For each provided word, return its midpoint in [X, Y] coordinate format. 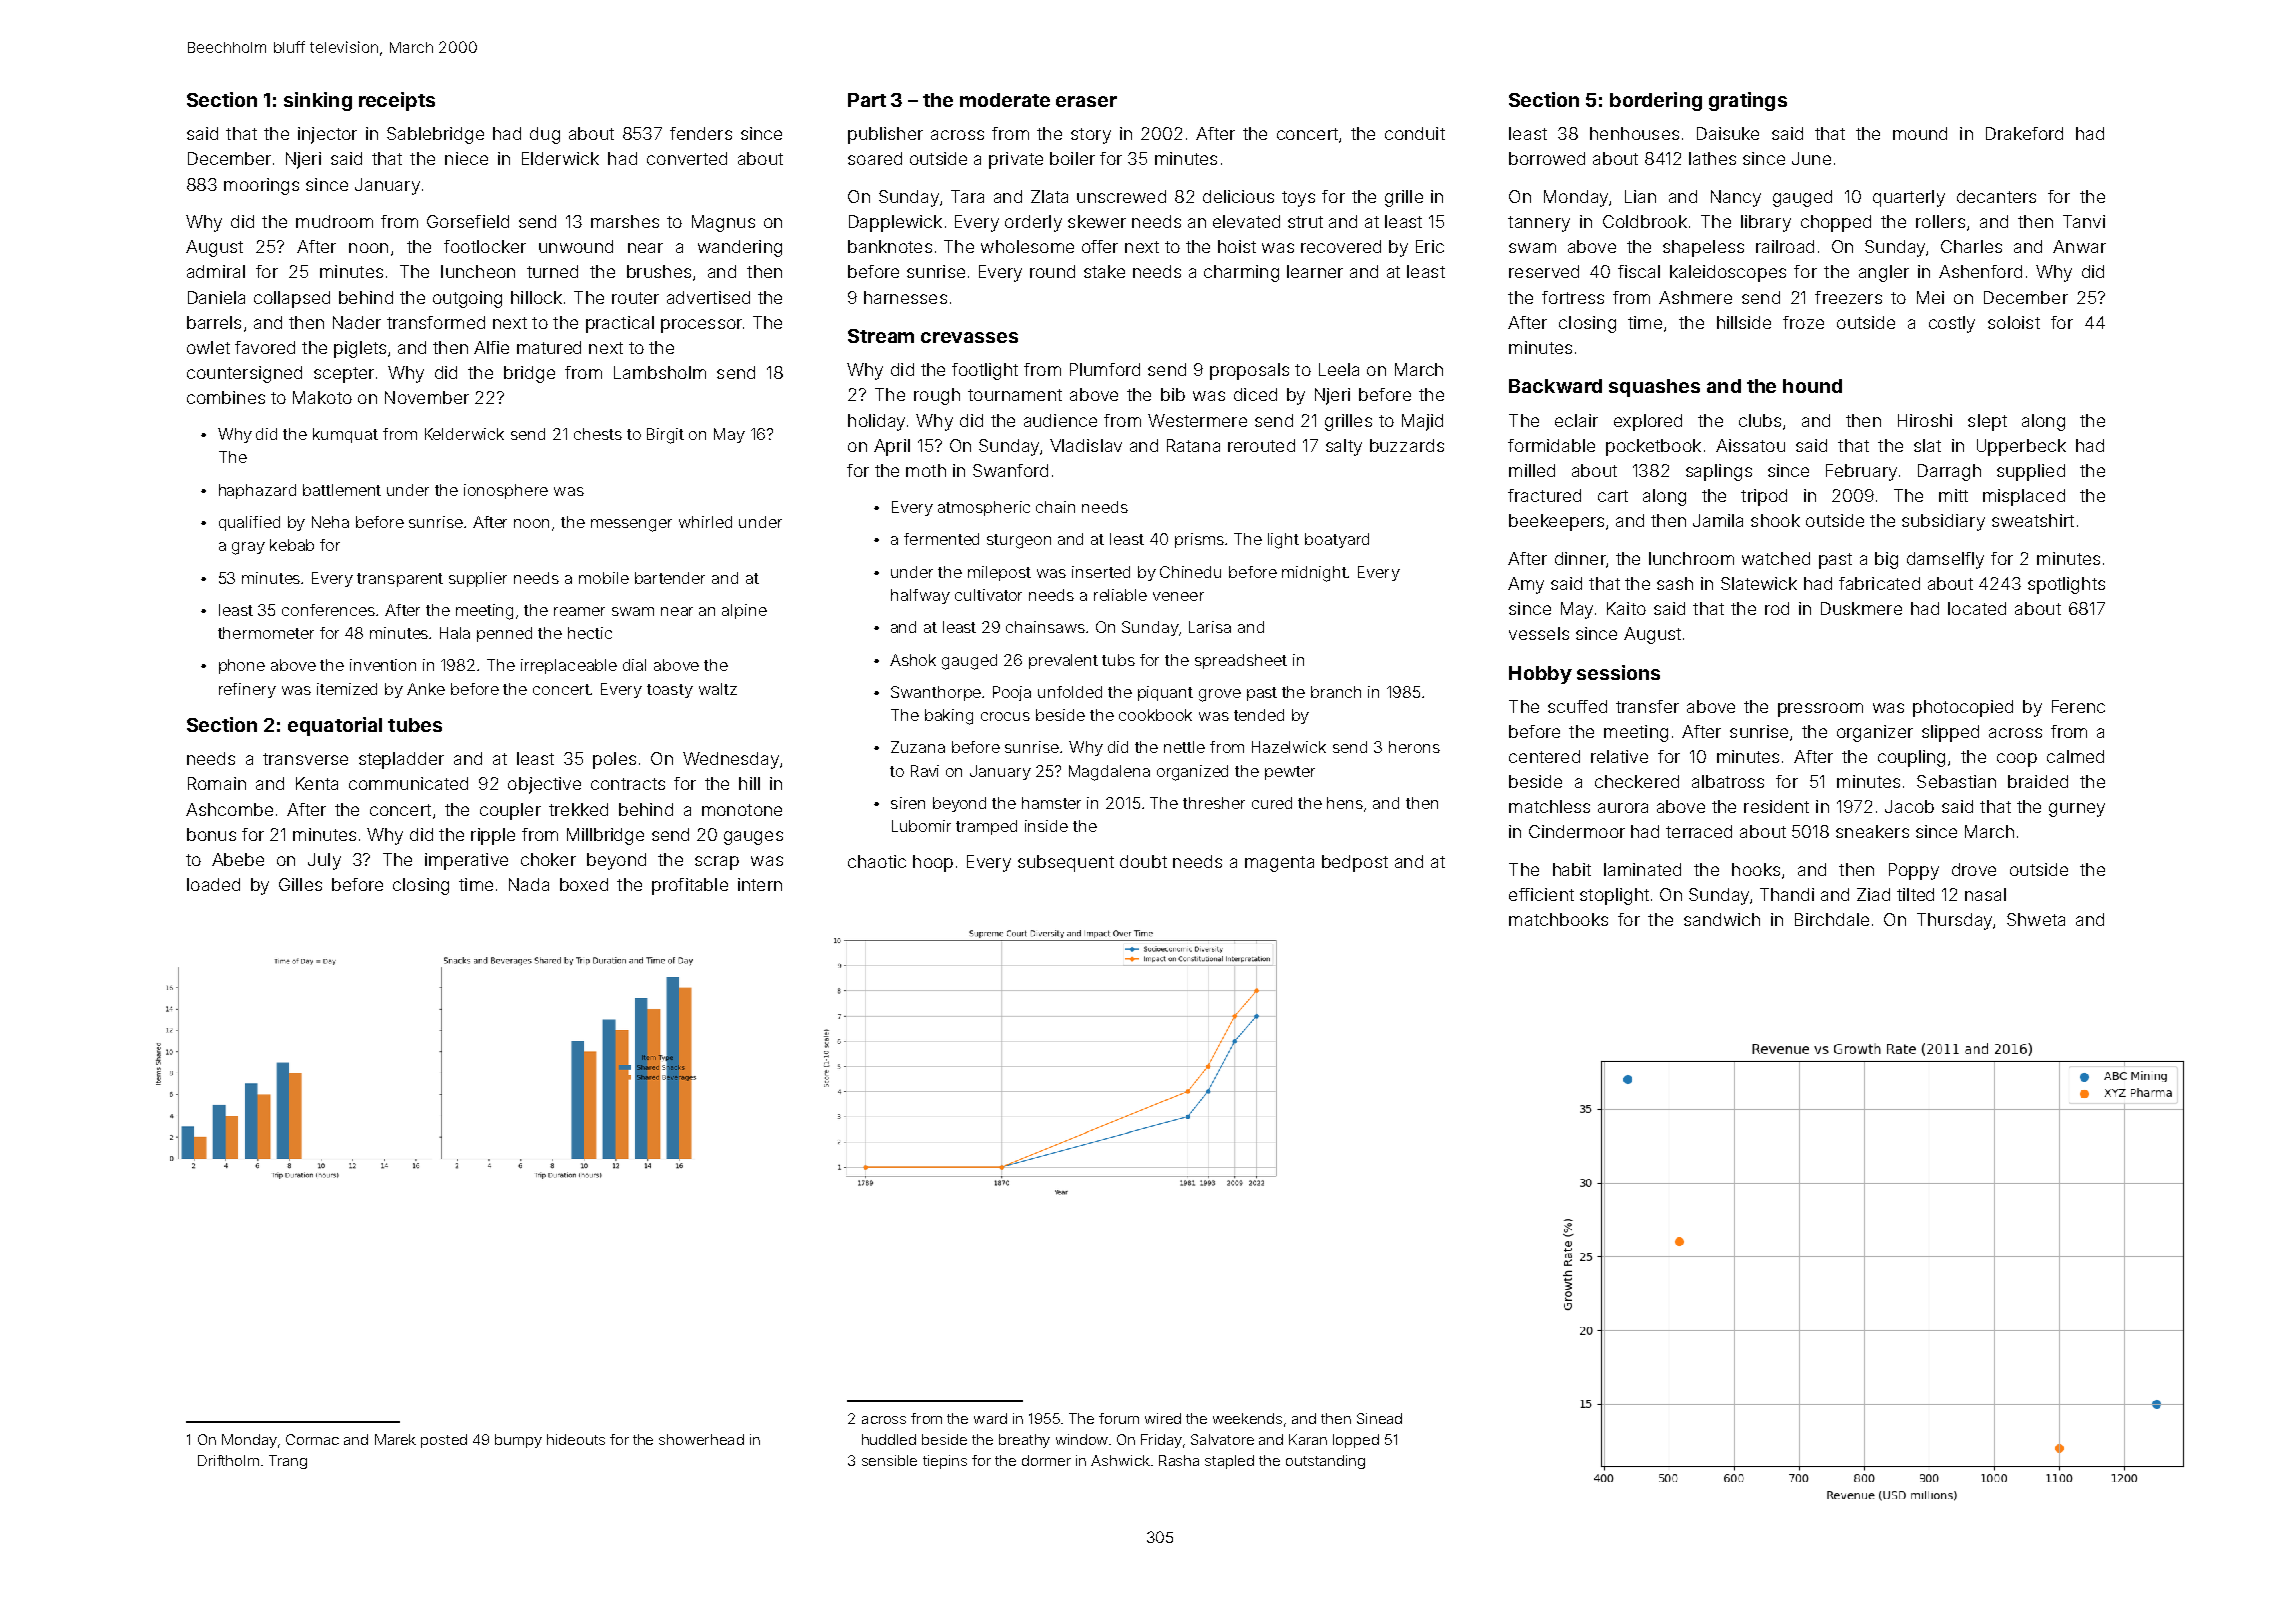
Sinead [1379, 1418]
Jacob [1909, 806]
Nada [529, 884]
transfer [1647, 706]
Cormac [312, 1439]
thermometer [266, 633]
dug [545, 135]
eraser [1086, 101]
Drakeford [2024, 133]
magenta [1279, 864]
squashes [1654, 388]
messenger [631, 525]
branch [1336, 692]
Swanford [1010, 470]
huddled [889, 1439]
